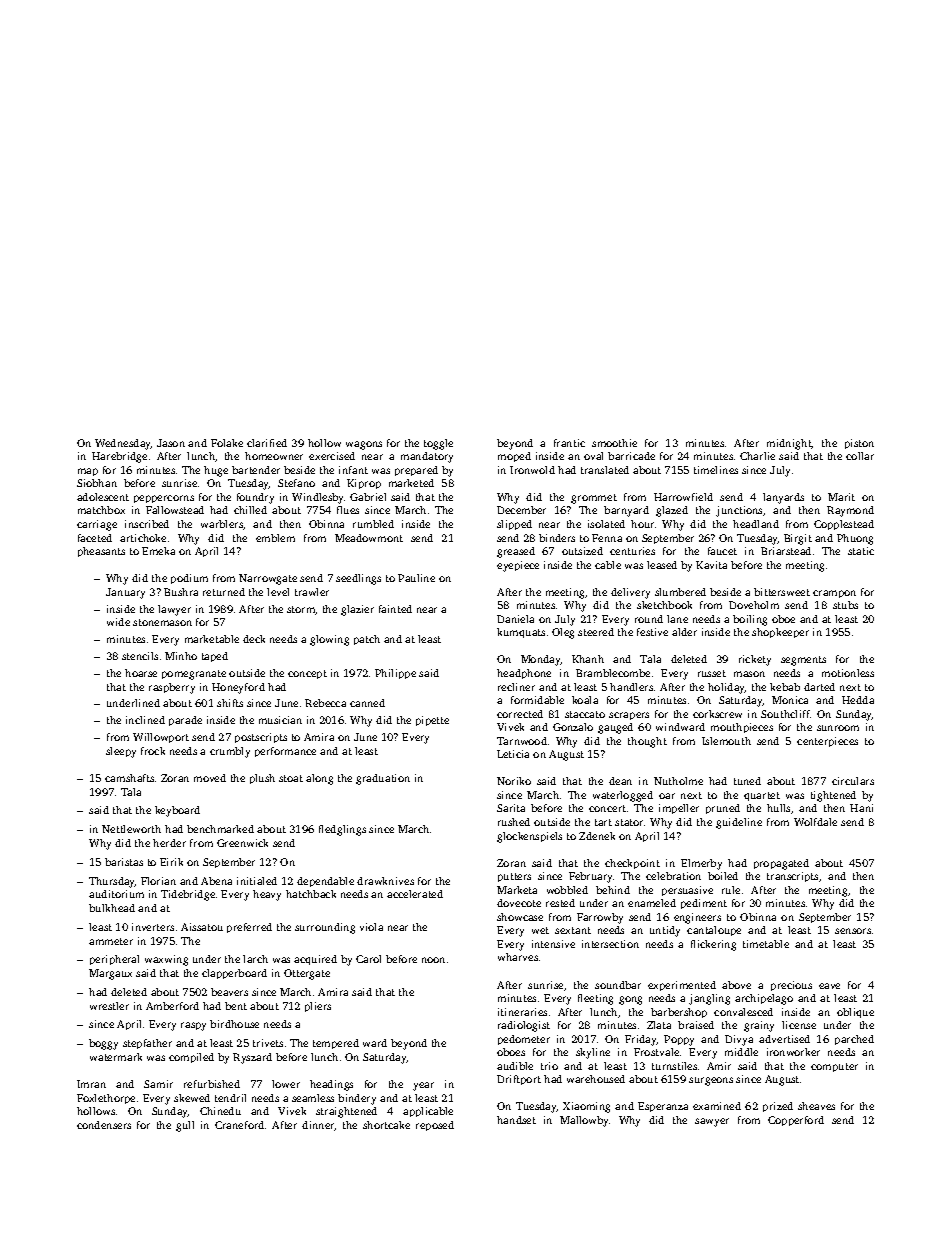  What do you see at coordinates (585, 700) in the screenshot?
I see `koala` at bounding box center [585, 700].
